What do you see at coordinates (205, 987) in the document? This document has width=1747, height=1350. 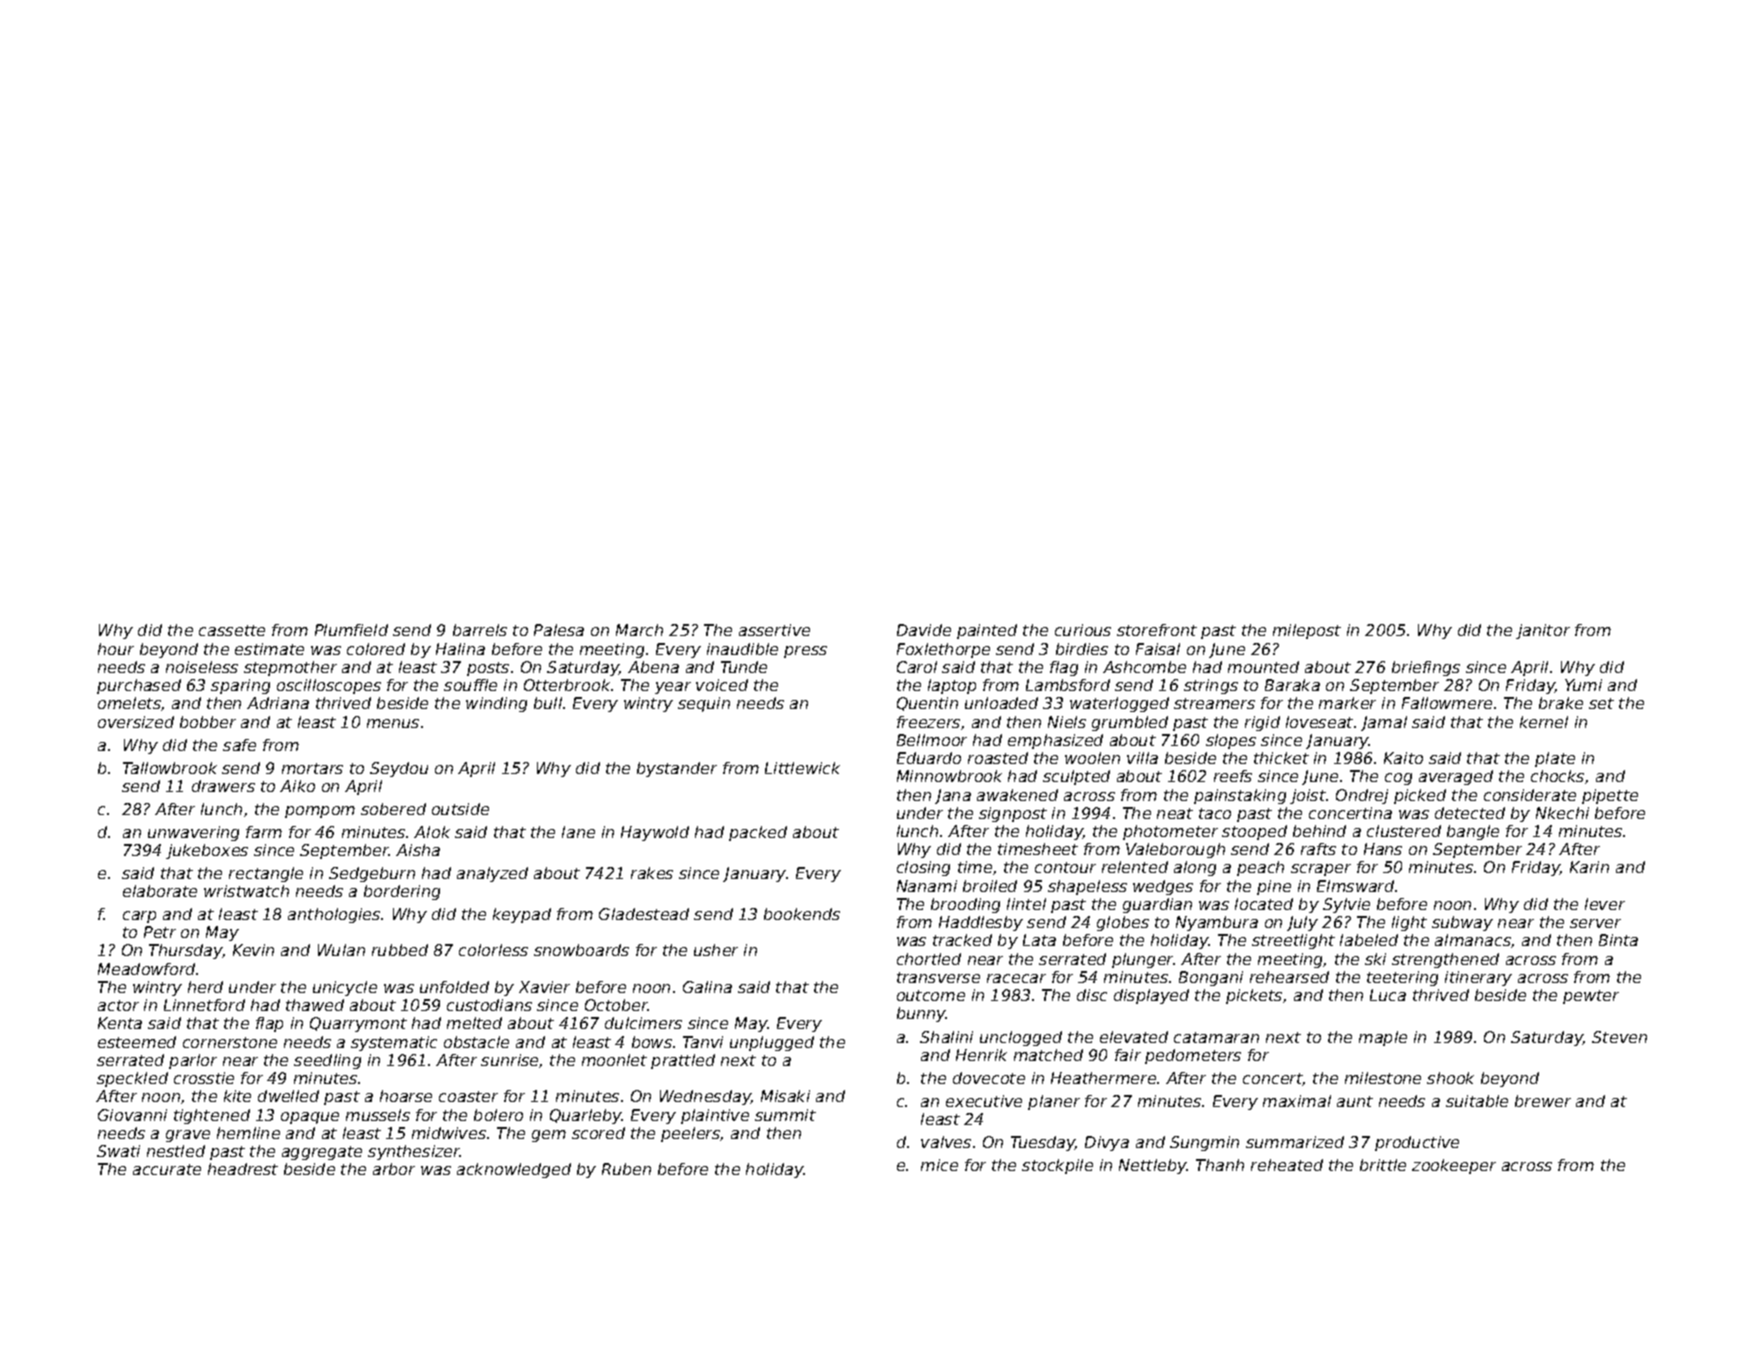 I see `herd` at bounding box center [205, 987].
